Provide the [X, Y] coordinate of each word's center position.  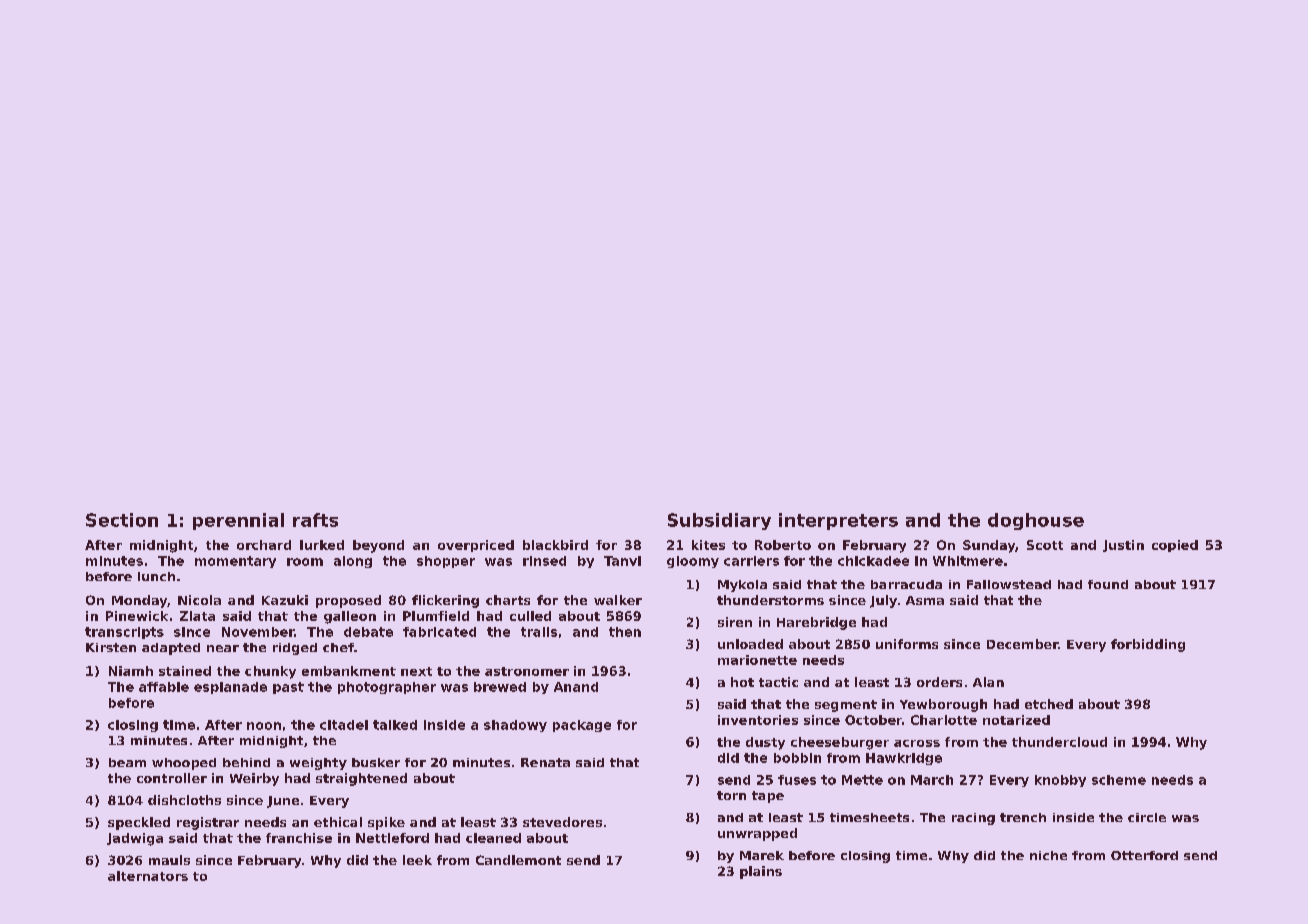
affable [164, 687]
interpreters [838, 521]
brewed [500, 687]
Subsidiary [719, 521]
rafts [315, 520]
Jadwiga [135, 839]
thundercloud [1059, 742]
